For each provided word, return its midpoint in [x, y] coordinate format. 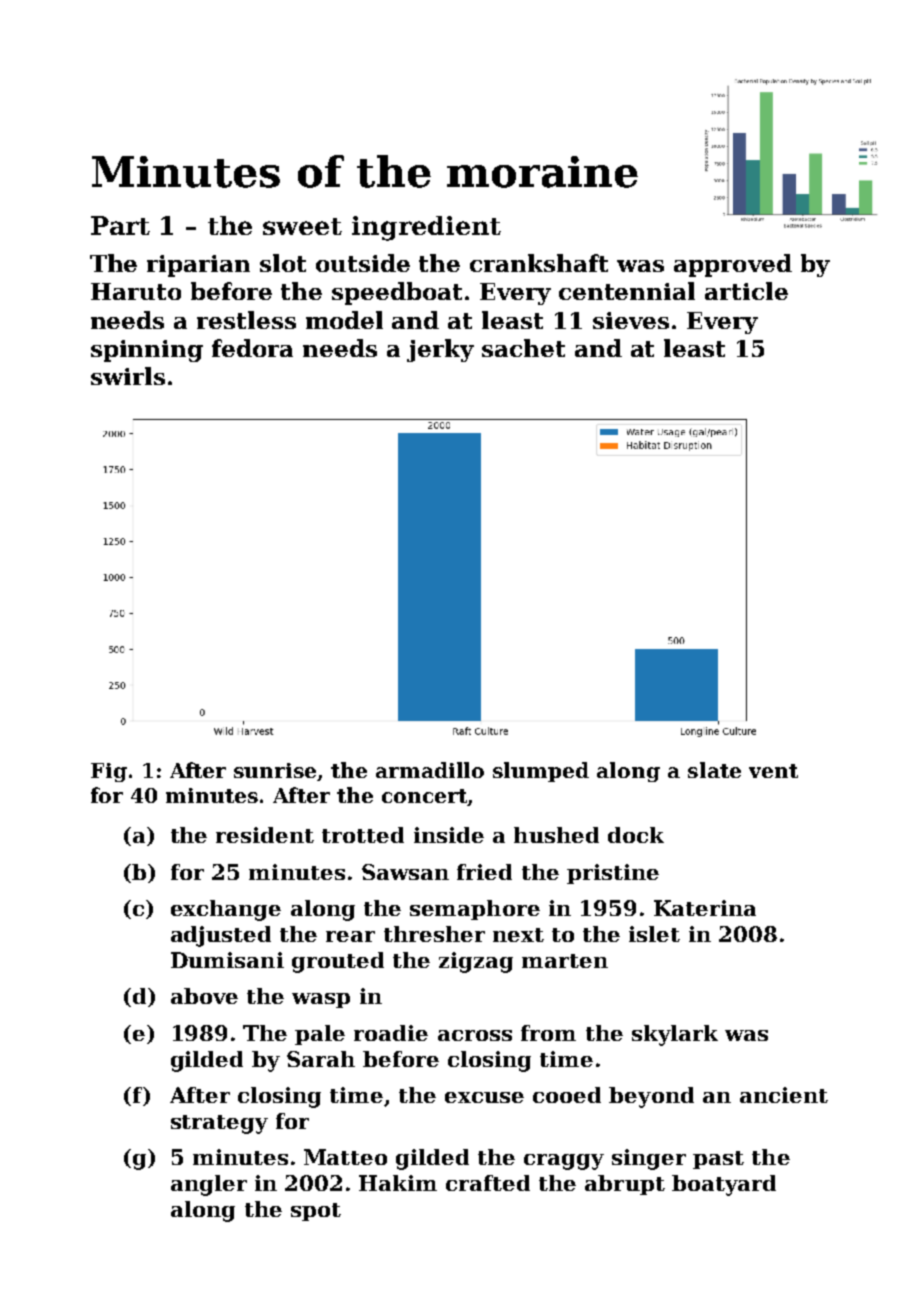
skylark [675, 1035]
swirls [128, 376]
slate [714, 770]
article [746, 291]
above [204, 996]
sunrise [275, 770]
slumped [541, 772]
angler [209, 1185]
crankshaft [539, 263]
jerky [440, 350]
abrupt [625, 1185]
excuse [484, 1097]
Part [120, 225]
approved [733, 265]
